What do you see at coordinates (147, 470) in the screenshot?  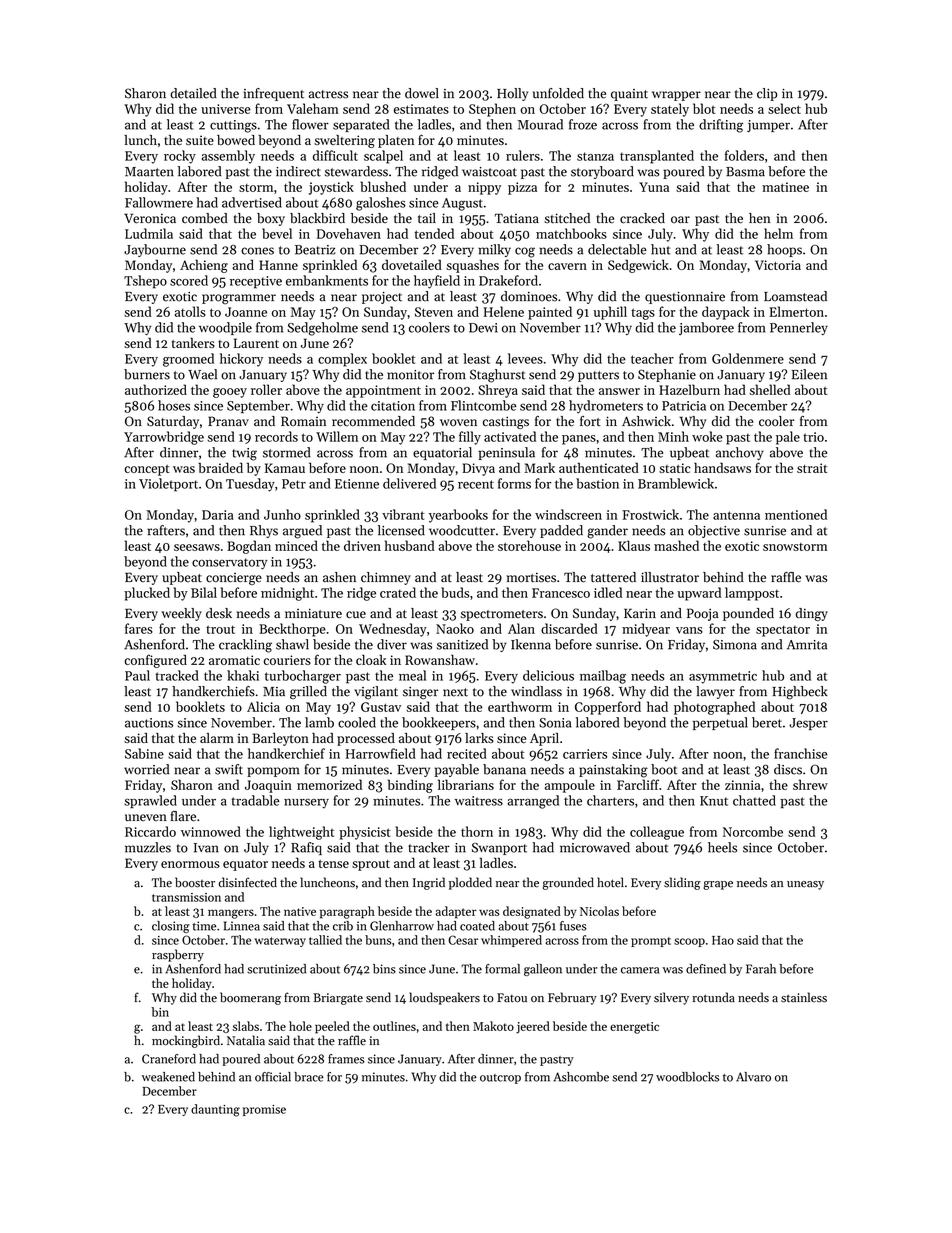 I see `concept` at bounding box center [147, 470].
